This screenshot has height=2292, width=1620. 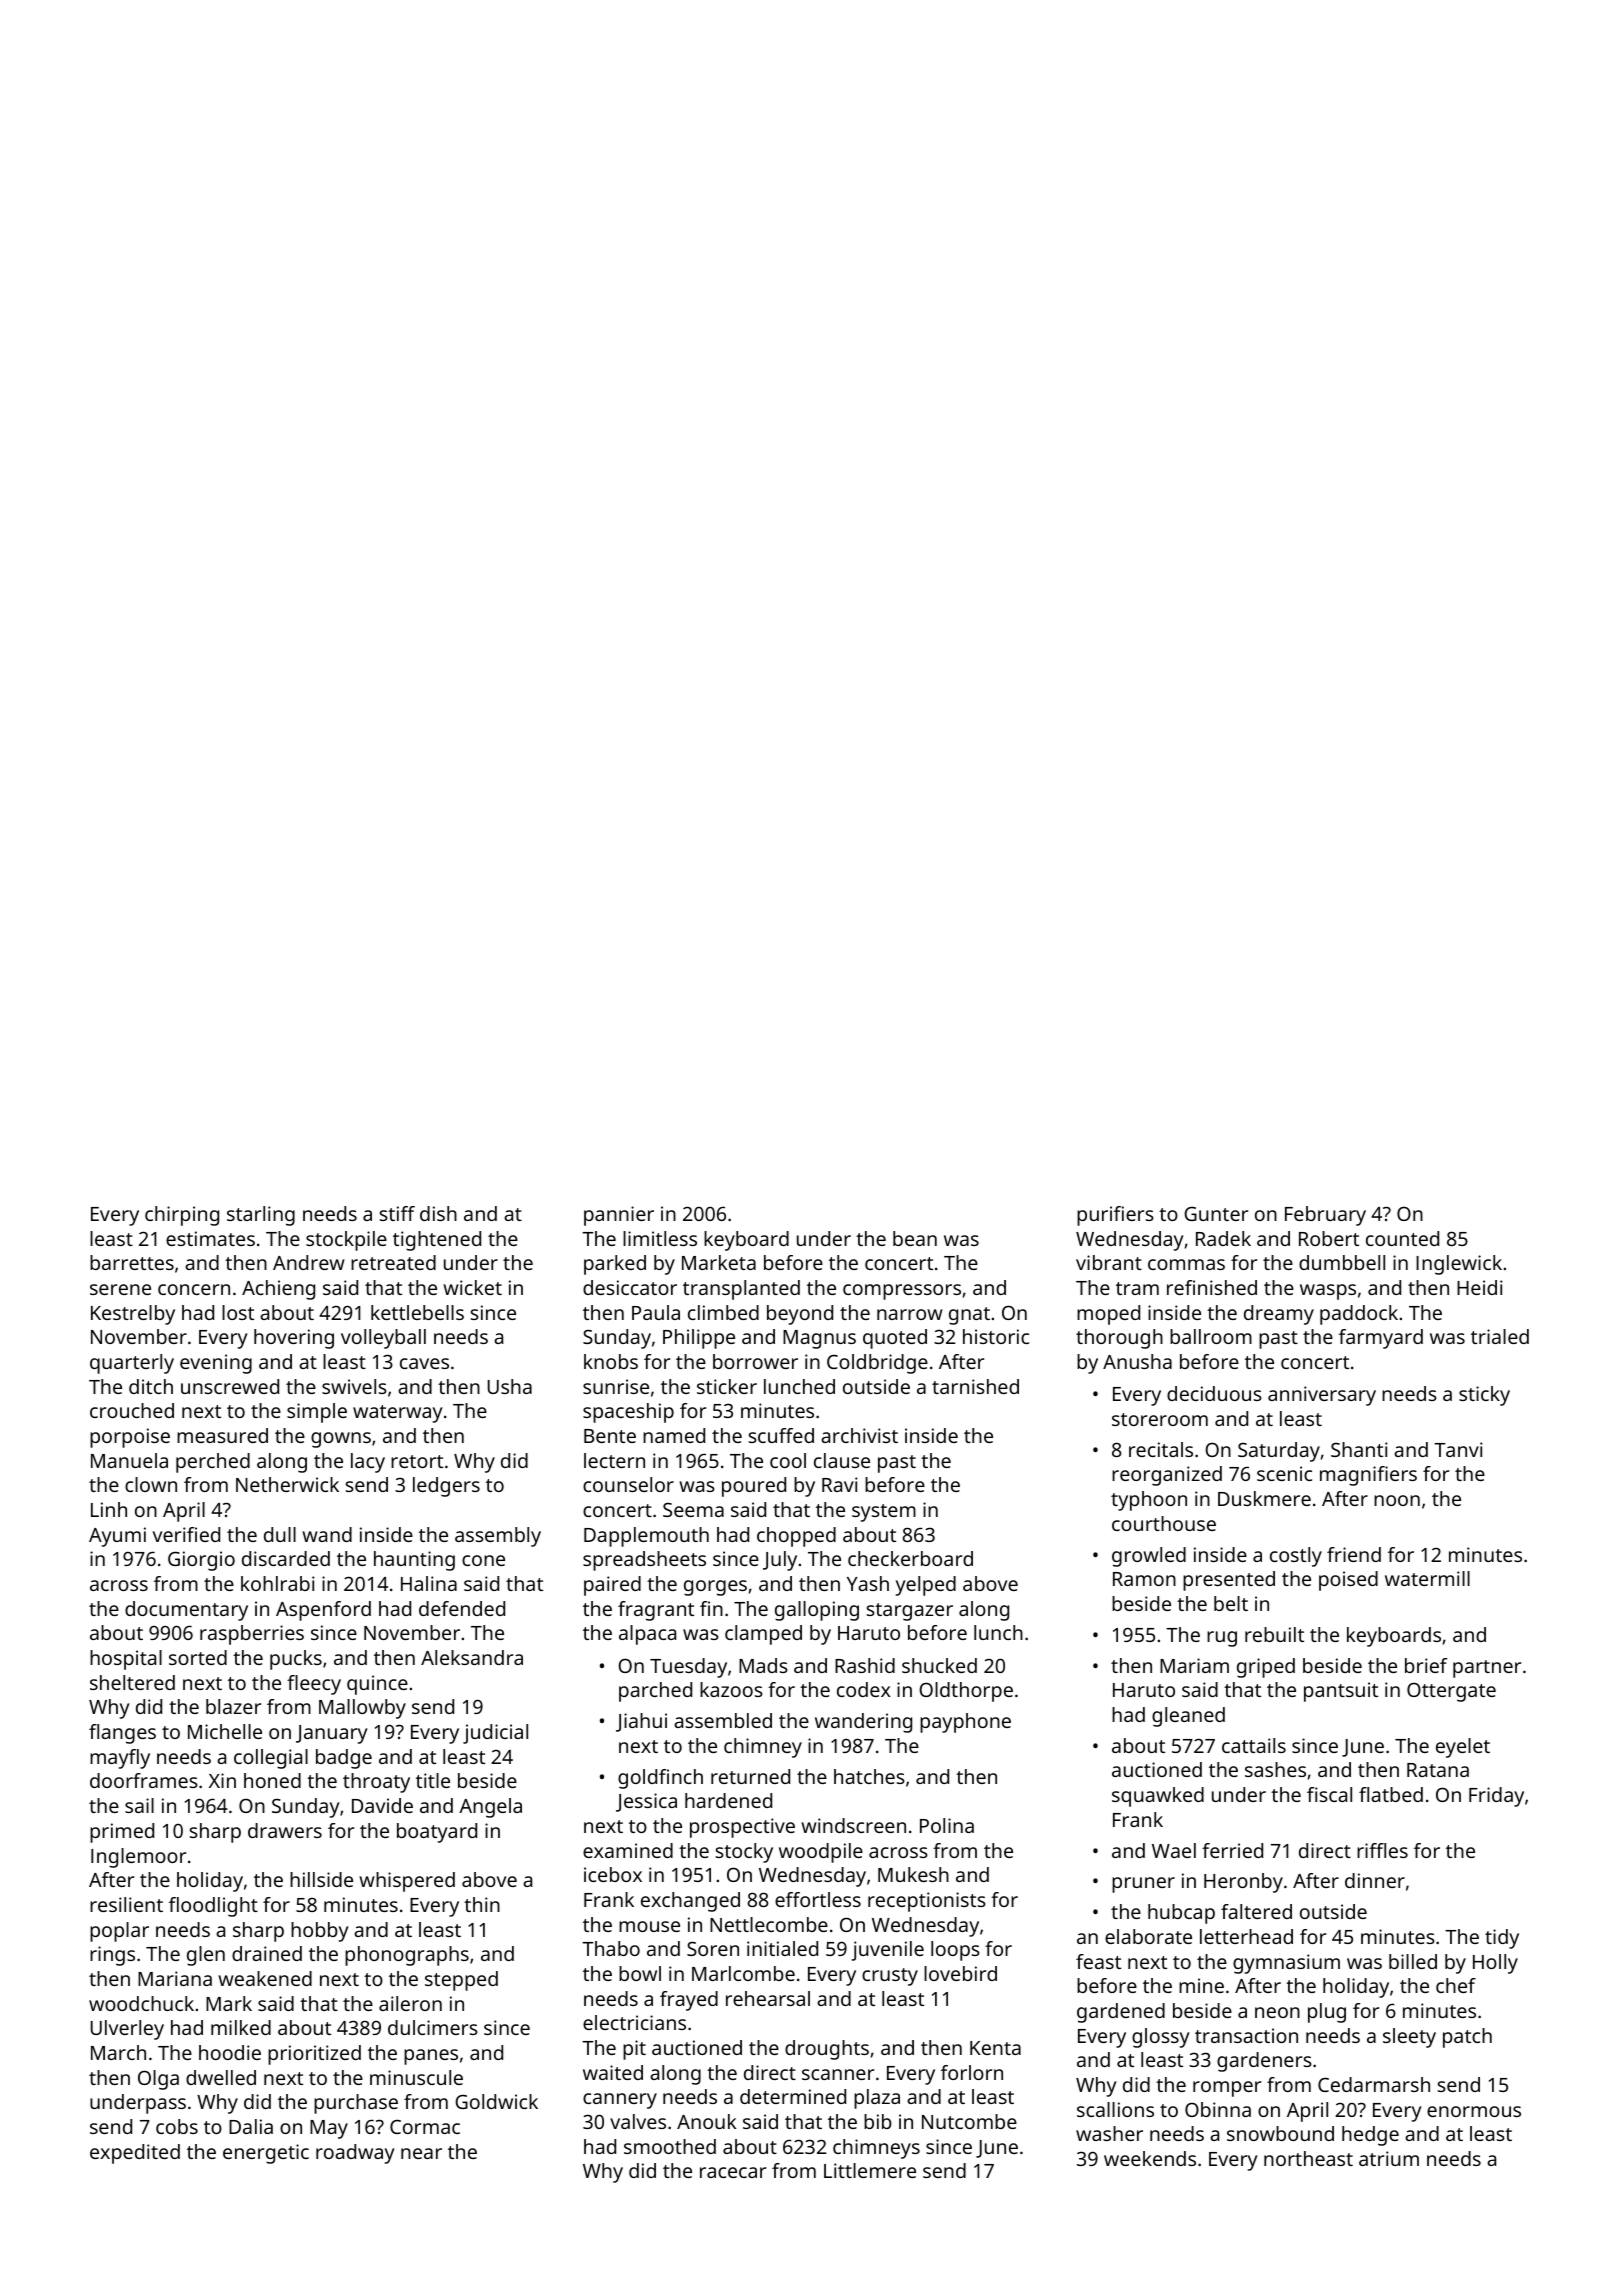 What do you see at coordinates (213, 1907) in the screenshot?
I see `floodlight` at bounding box center [213, 1907].
